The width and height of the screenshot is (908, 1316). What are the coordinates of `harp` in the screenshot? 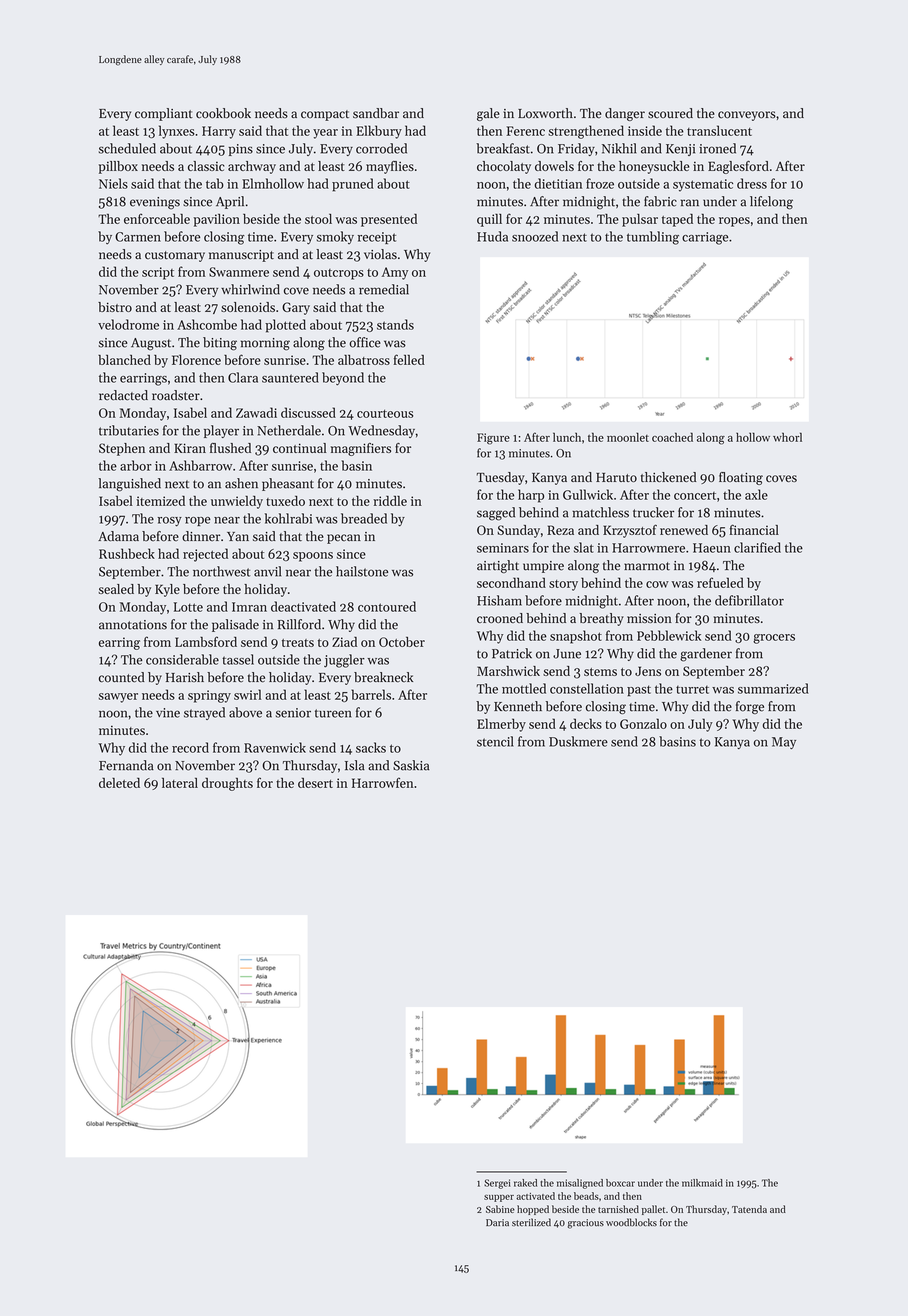 It's located at (531, 496).
